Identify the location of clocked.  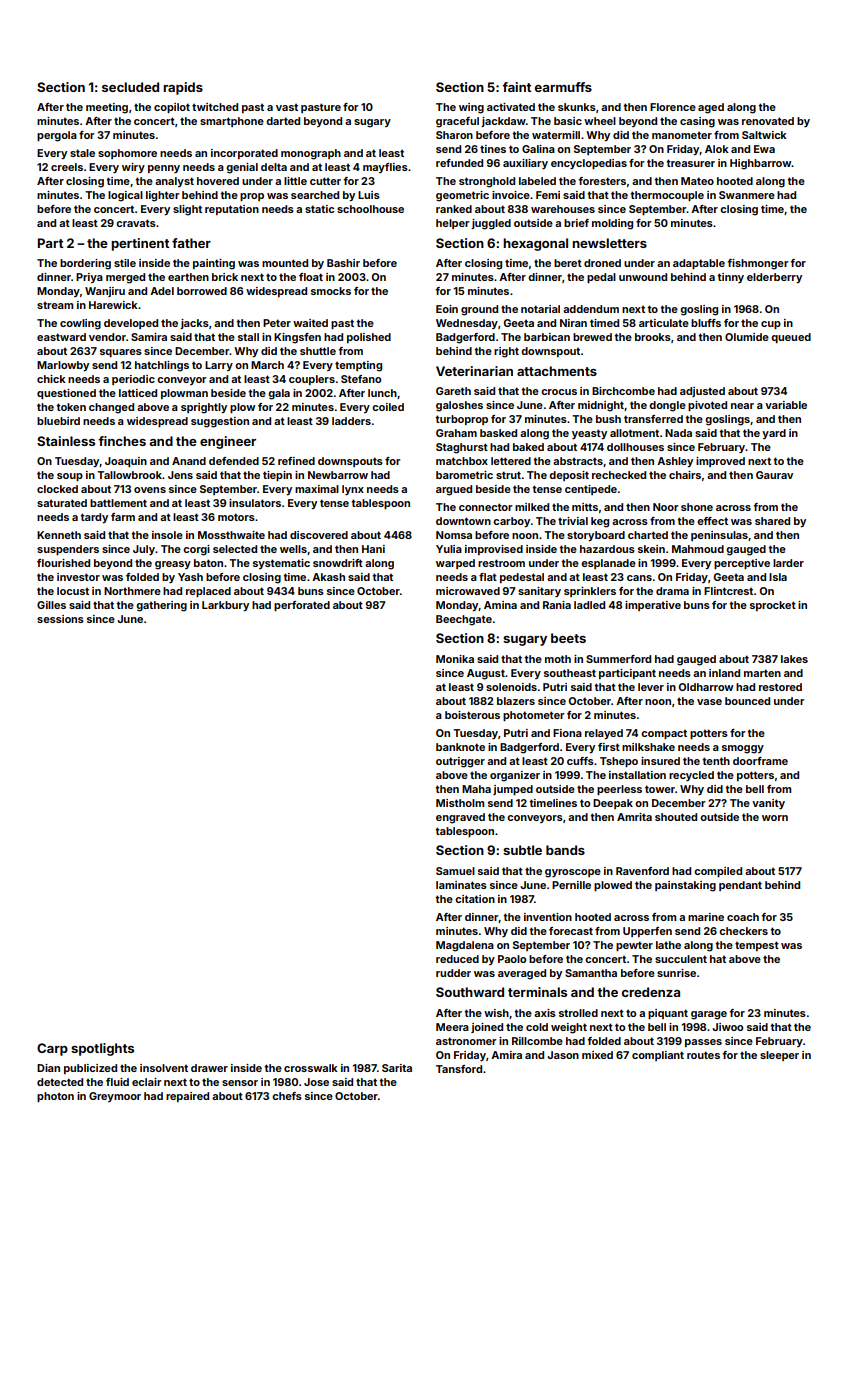
(57, 489).
